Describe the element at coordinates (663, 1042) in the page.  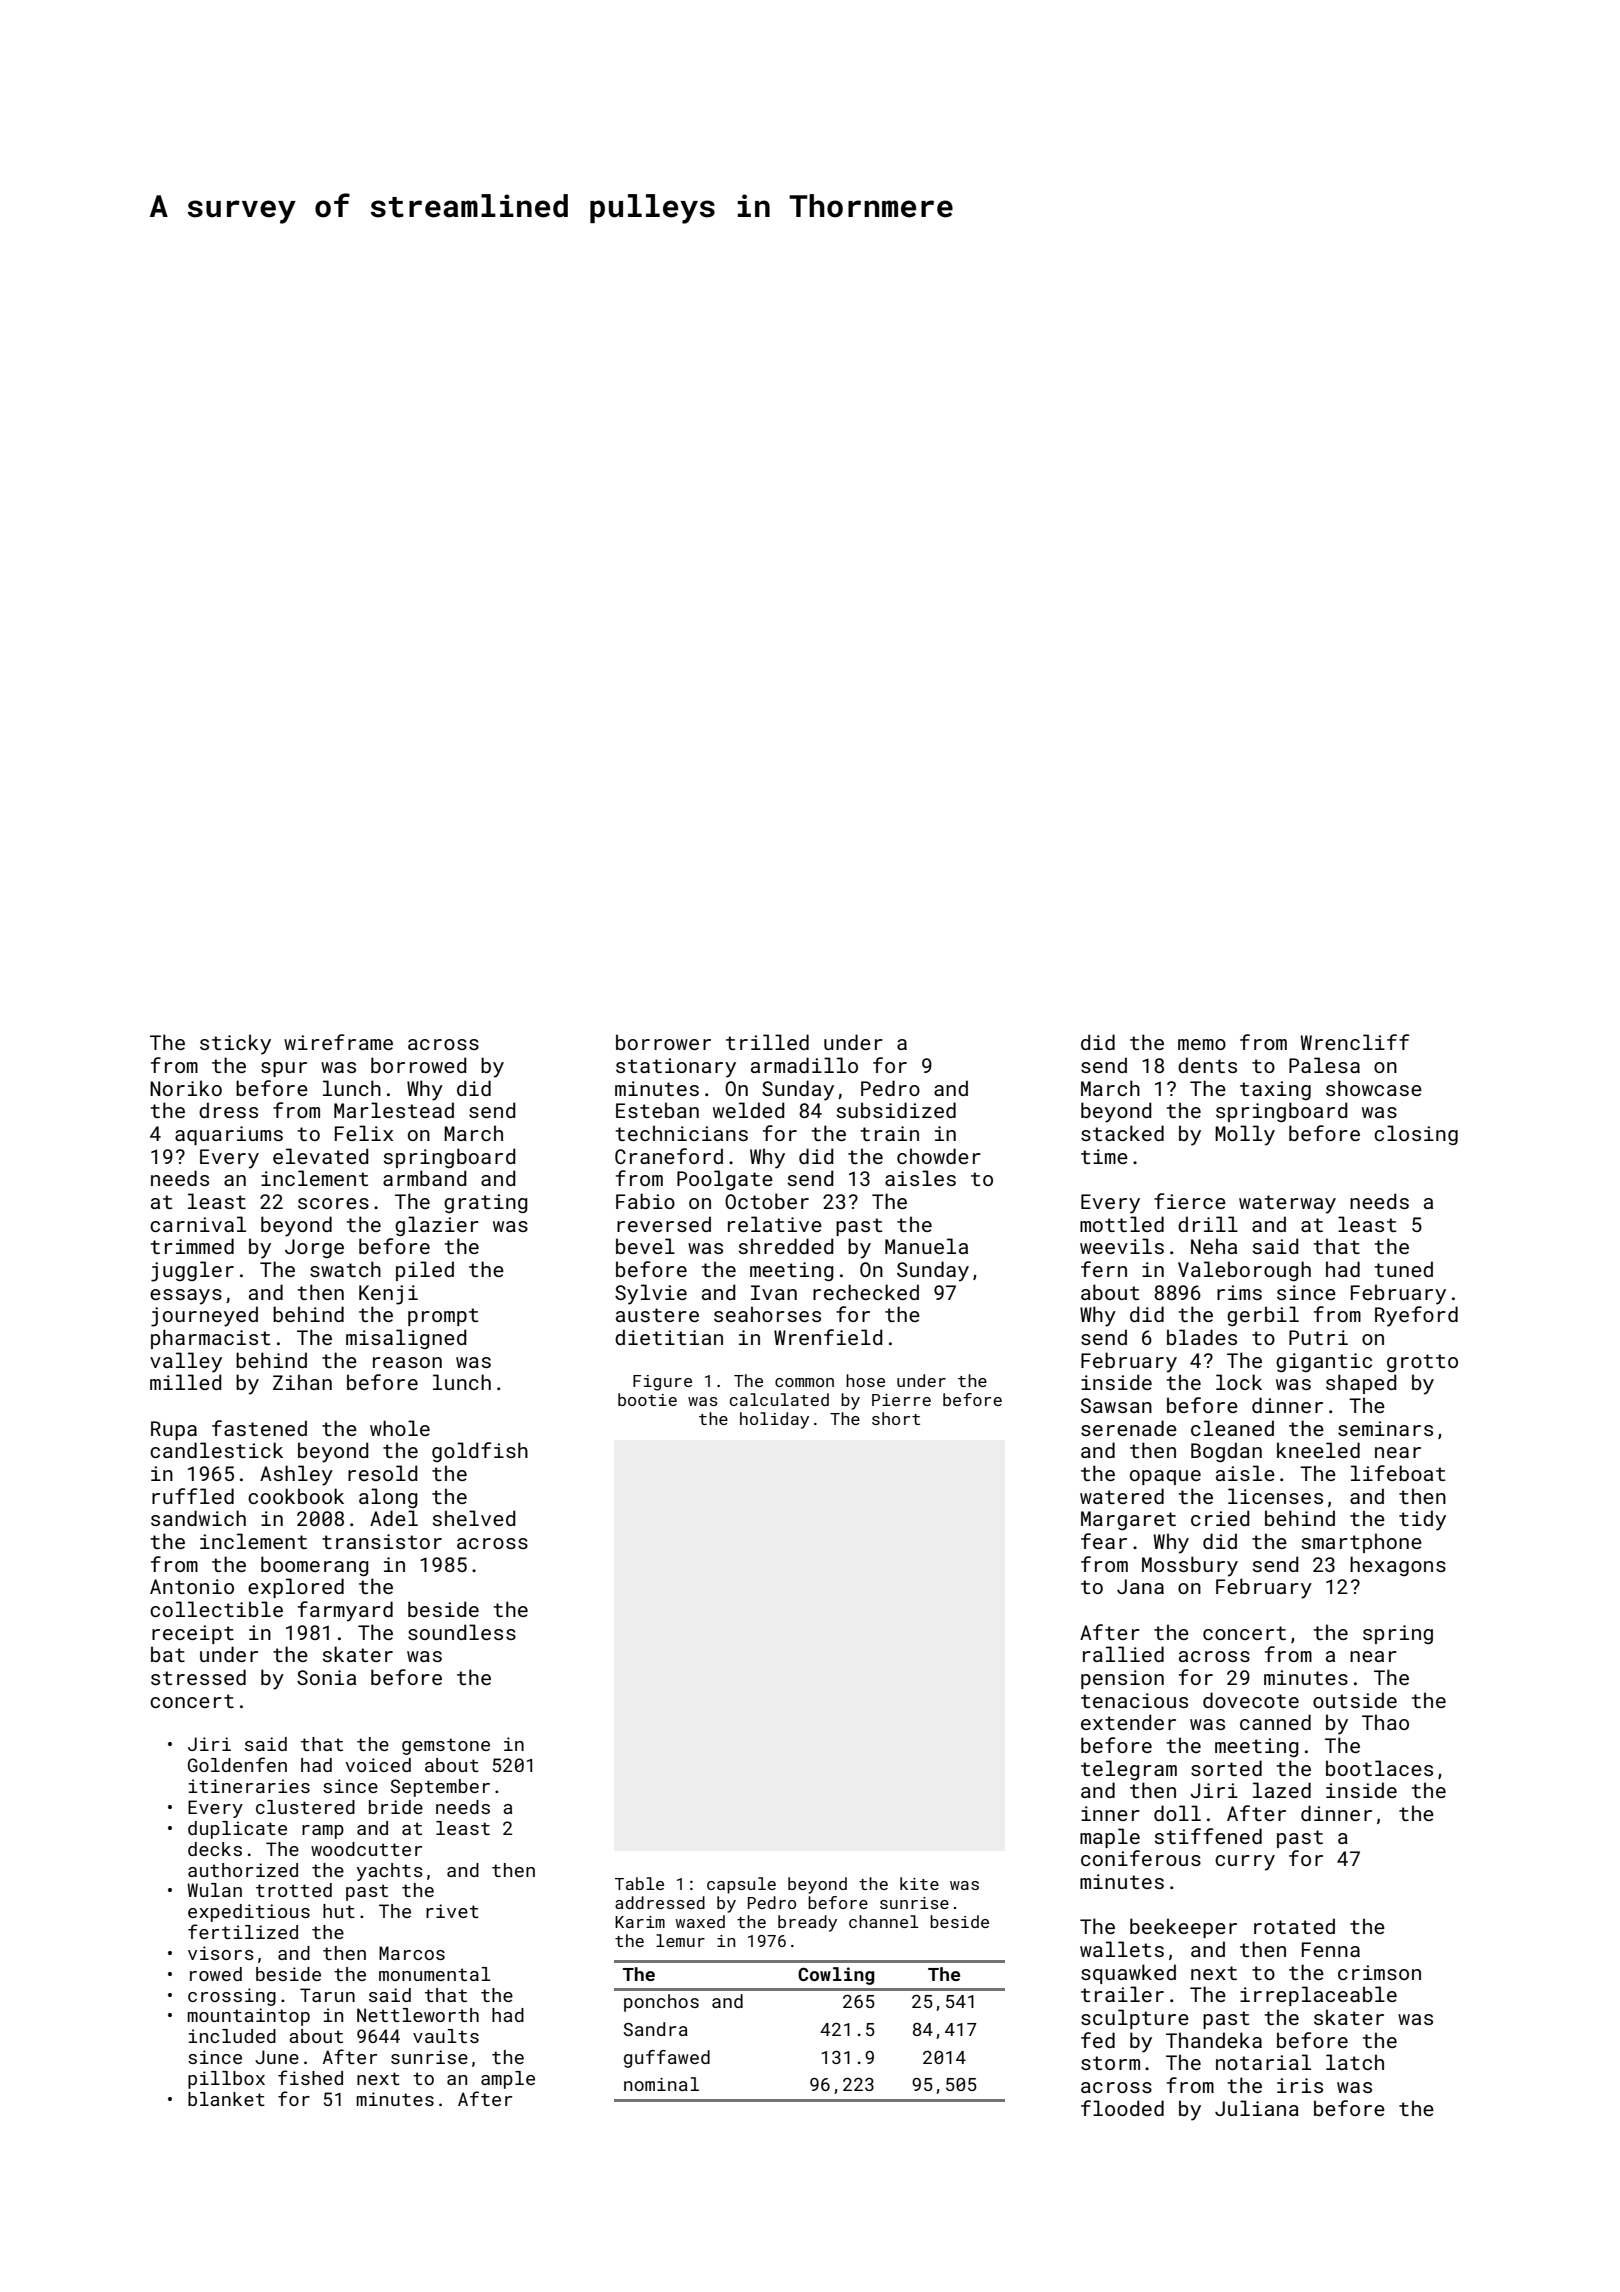
I see `borrower` at that location.
